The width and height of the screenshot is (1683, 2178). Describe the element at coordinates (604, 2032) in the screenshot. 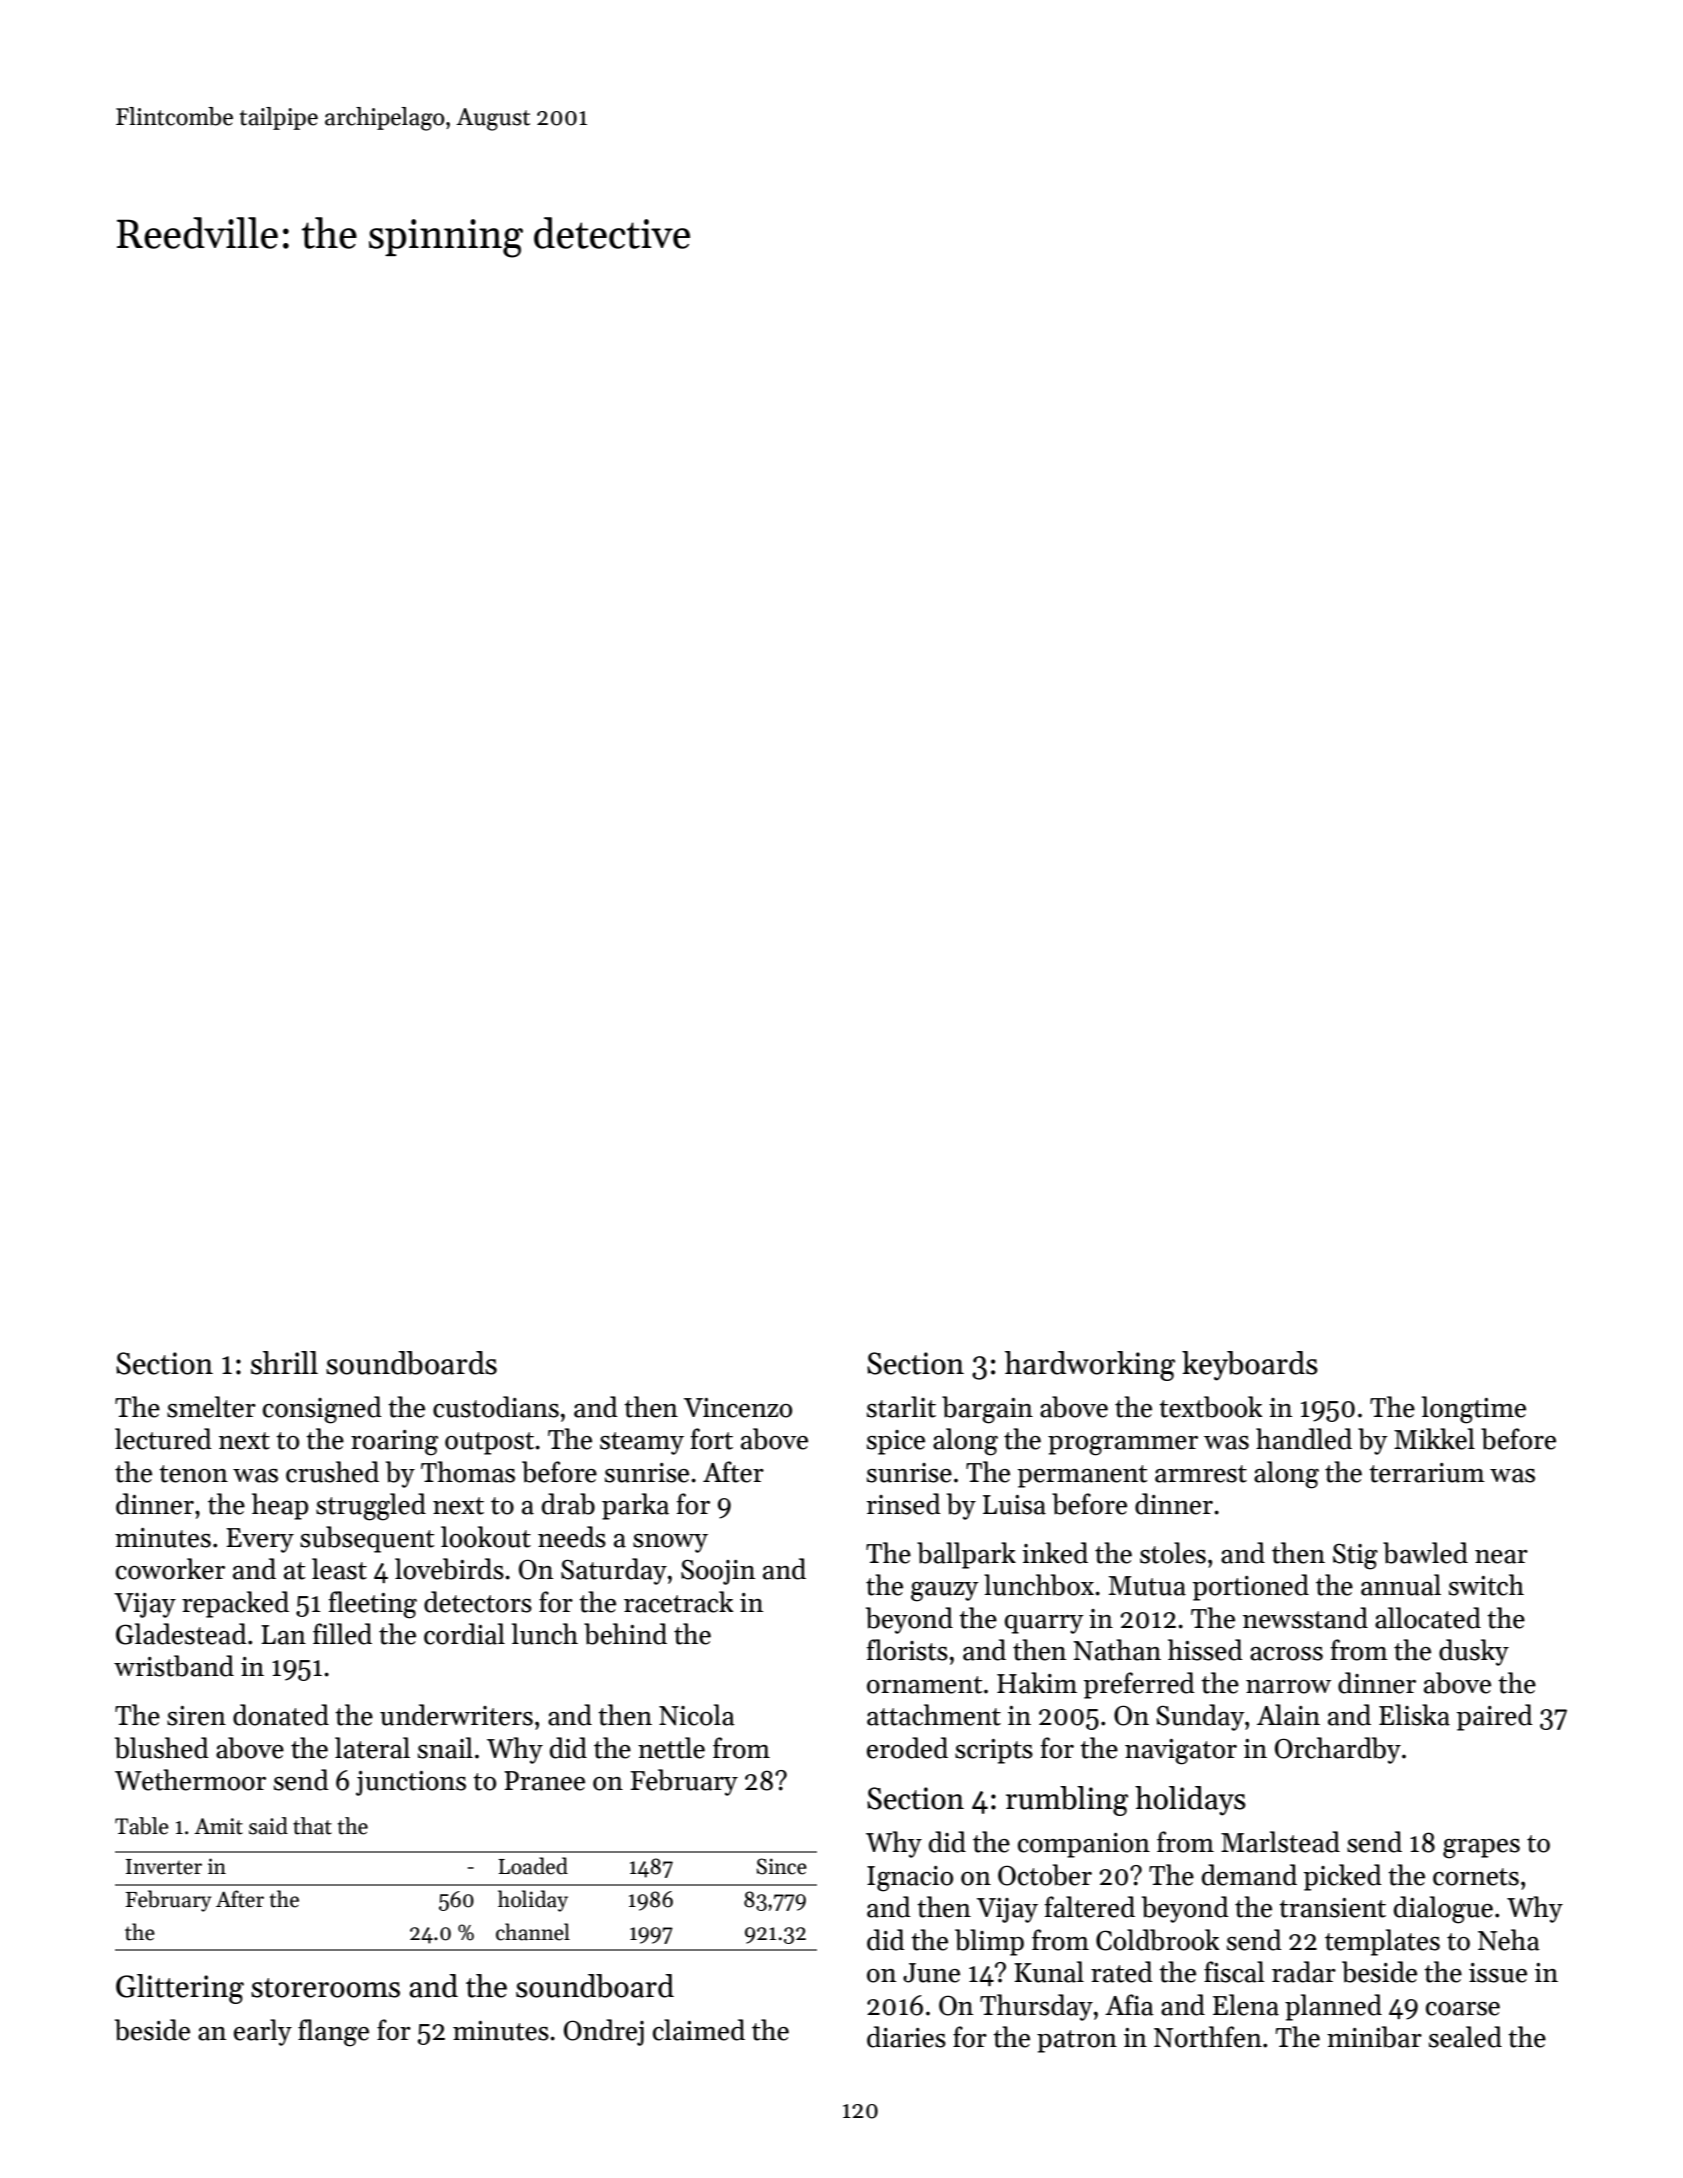

I see `Ondrej` at that location.
